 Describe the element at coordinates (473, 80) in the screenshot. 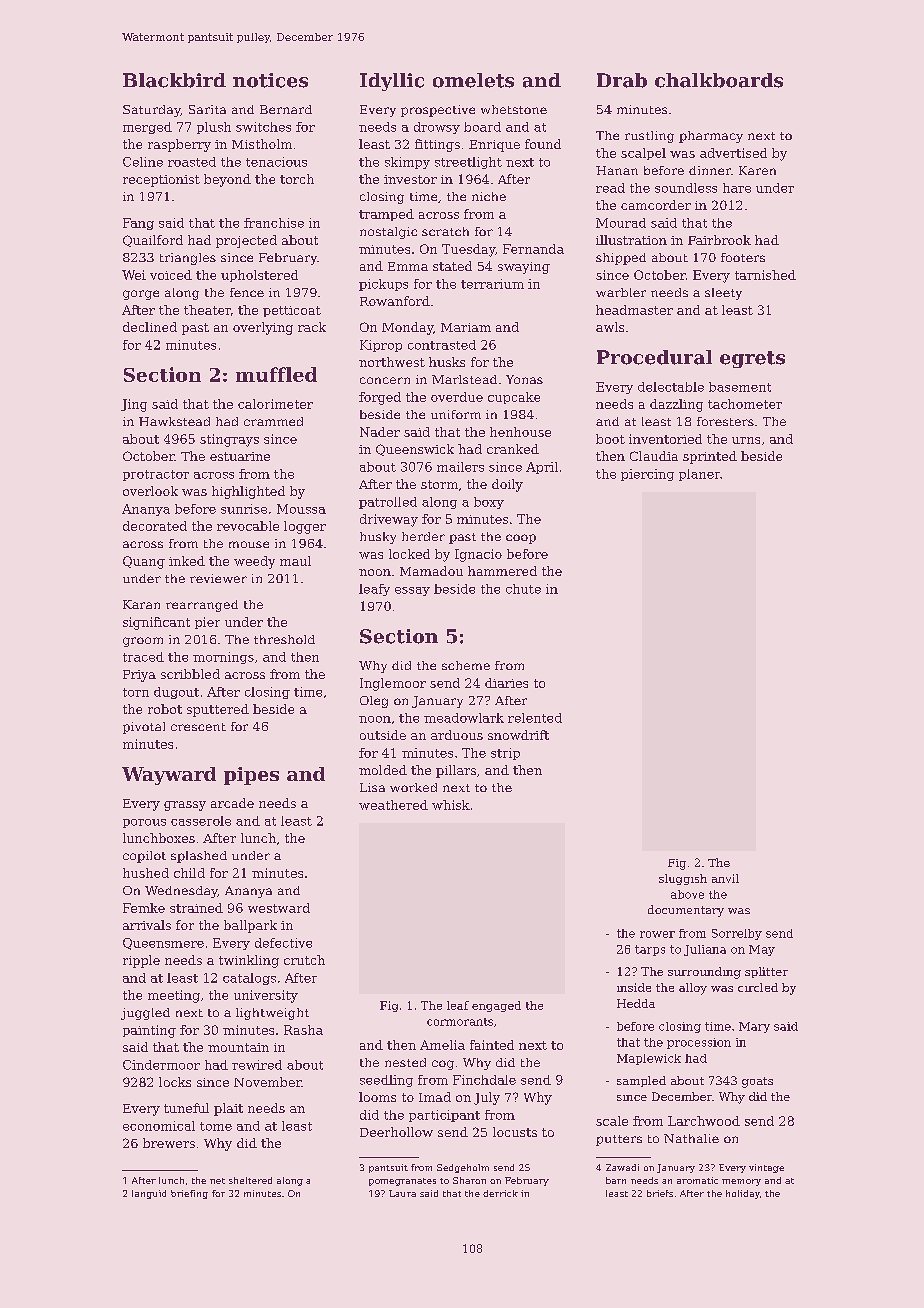

I see `omelets` at that location.
